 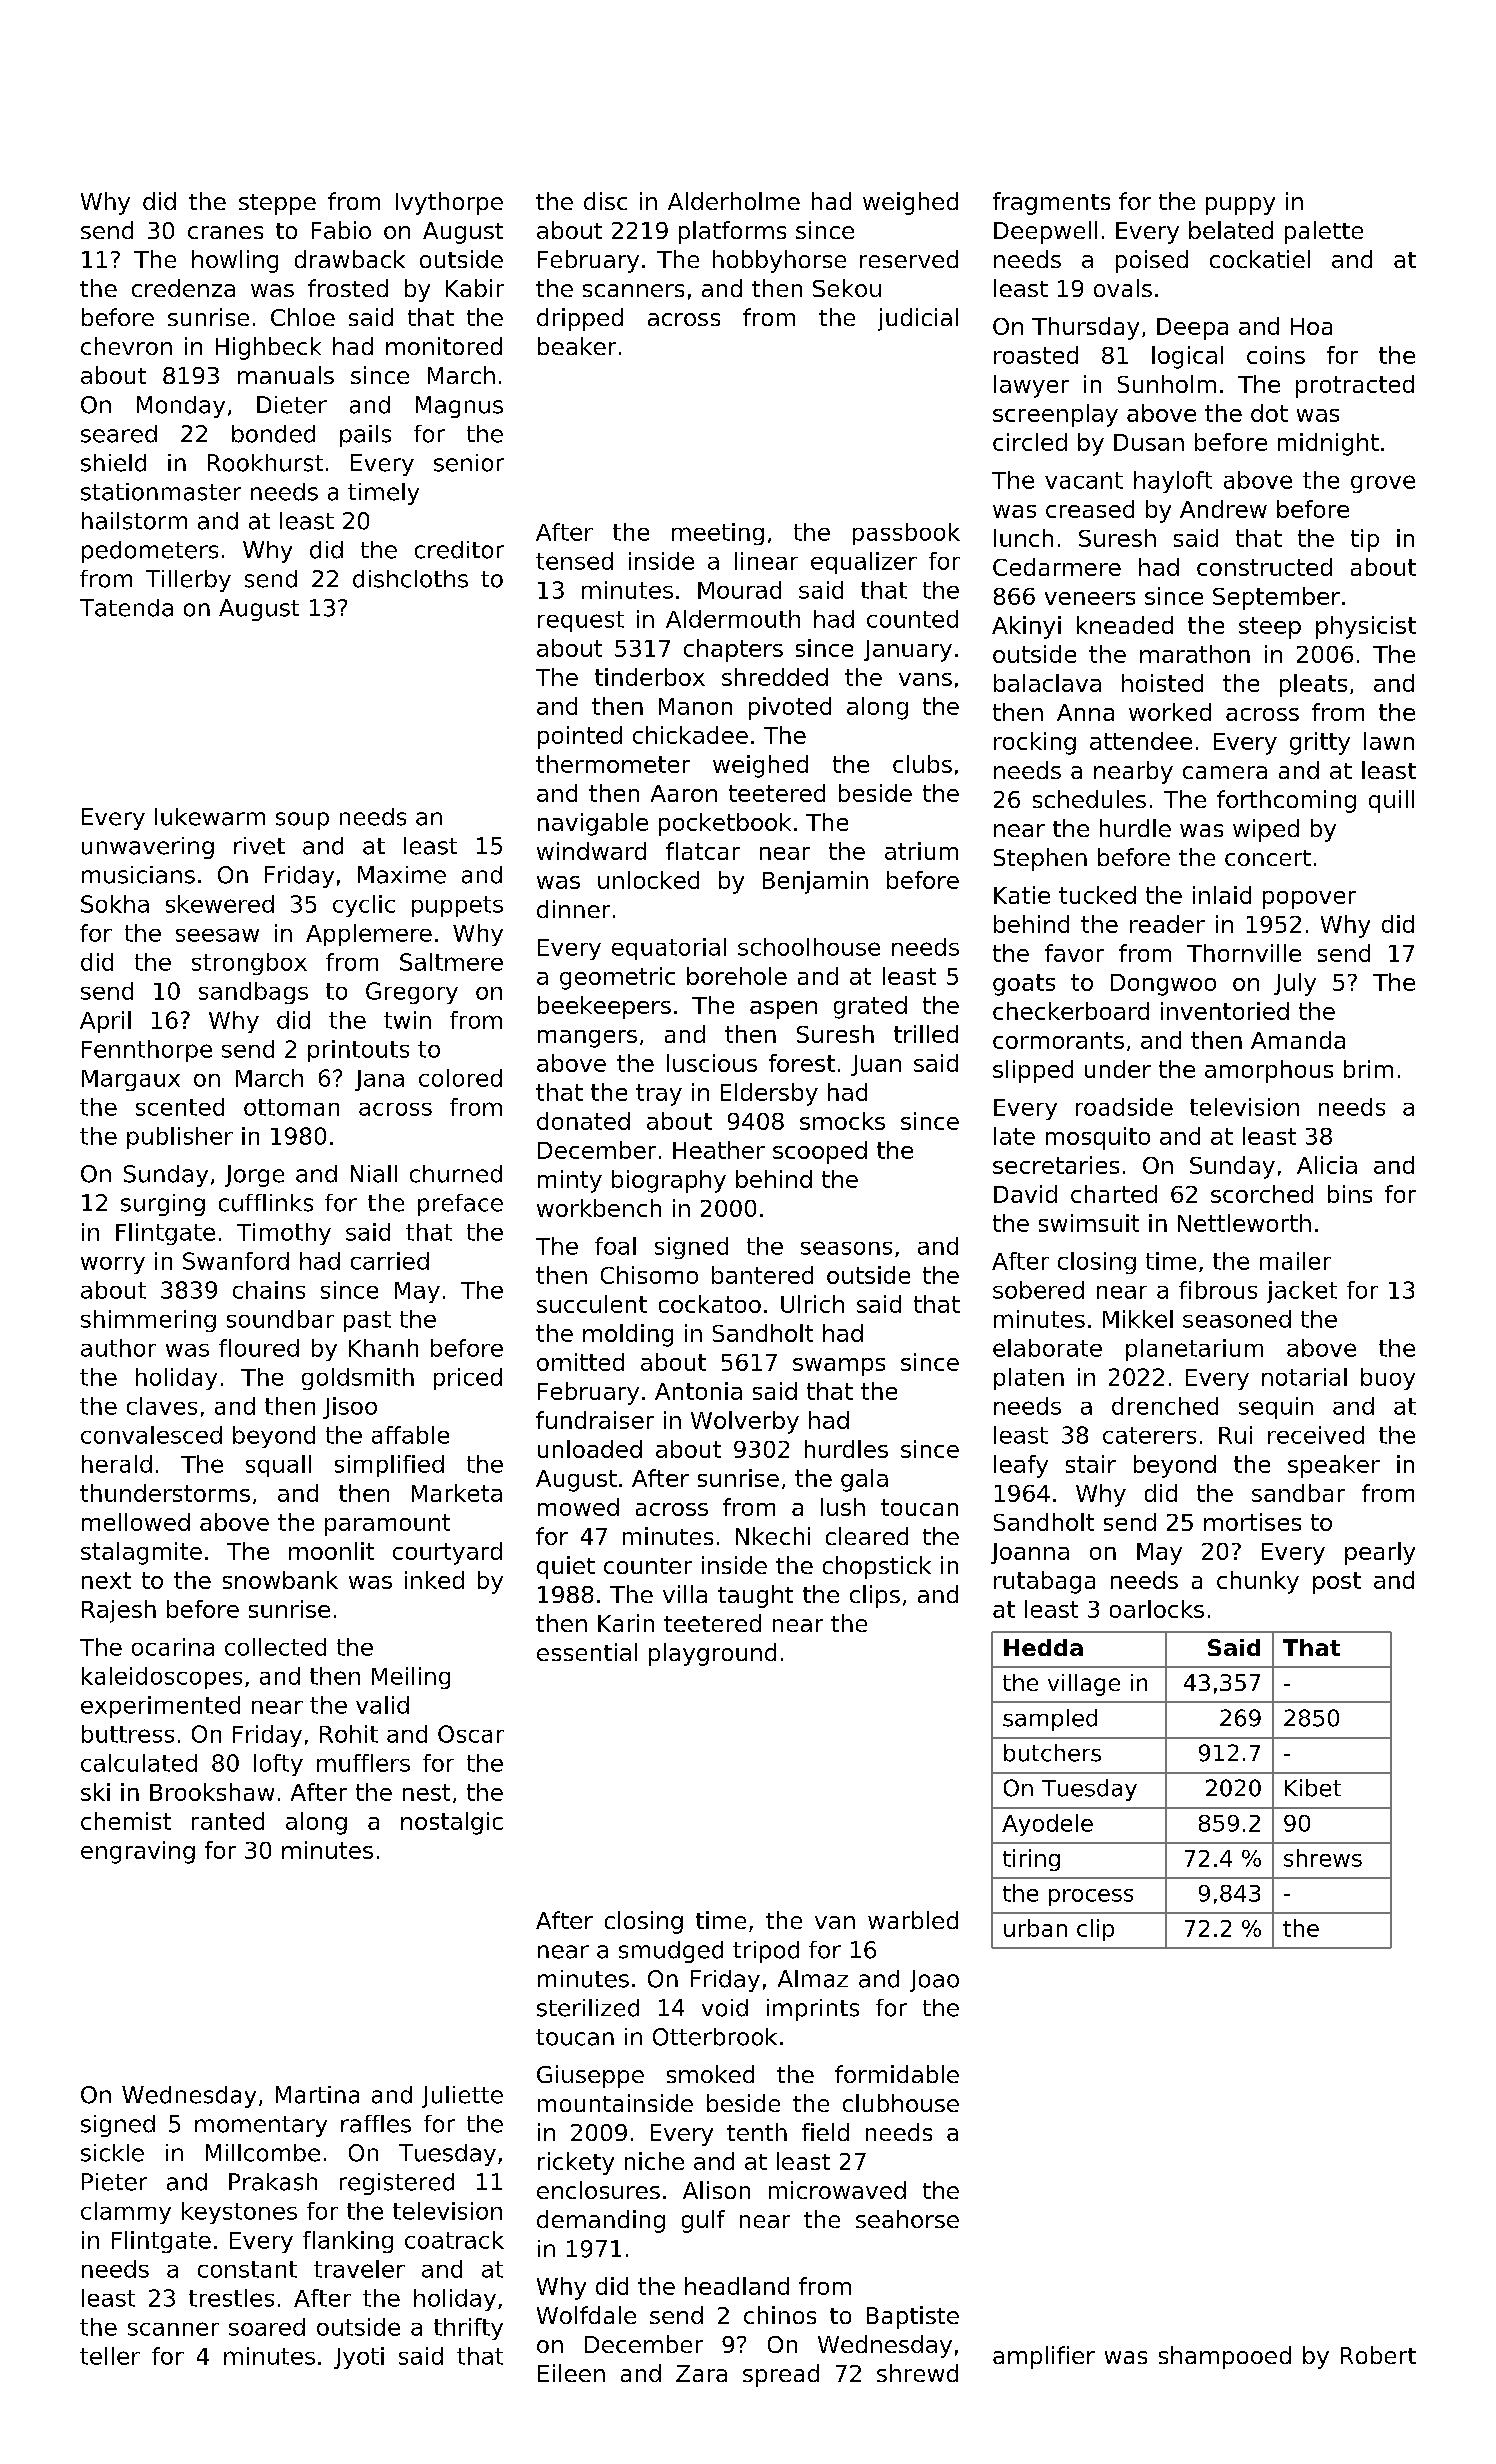 I want to click on Wolverby, so click(x=745, y=1422).
